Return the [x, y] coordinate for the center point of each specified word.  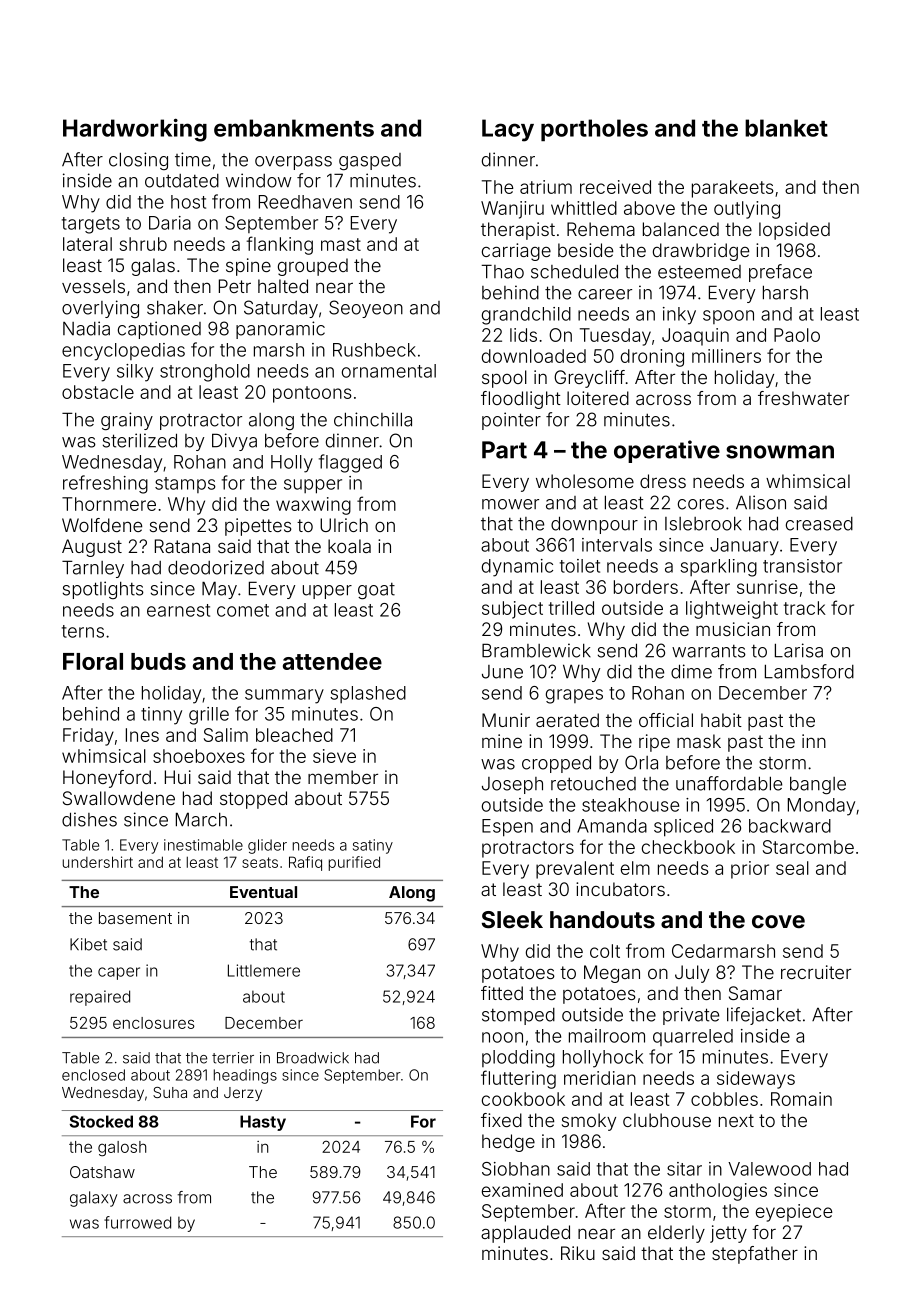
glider [267, 846]
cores [701, 504]
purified [354, 863]
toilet [580, 566]
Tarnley [93, 569]
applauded [525, 1234]
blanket [786, 128]
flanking [280, 245]
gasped [370, 161]
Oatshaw [102, 1172]
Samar [755, 993]
